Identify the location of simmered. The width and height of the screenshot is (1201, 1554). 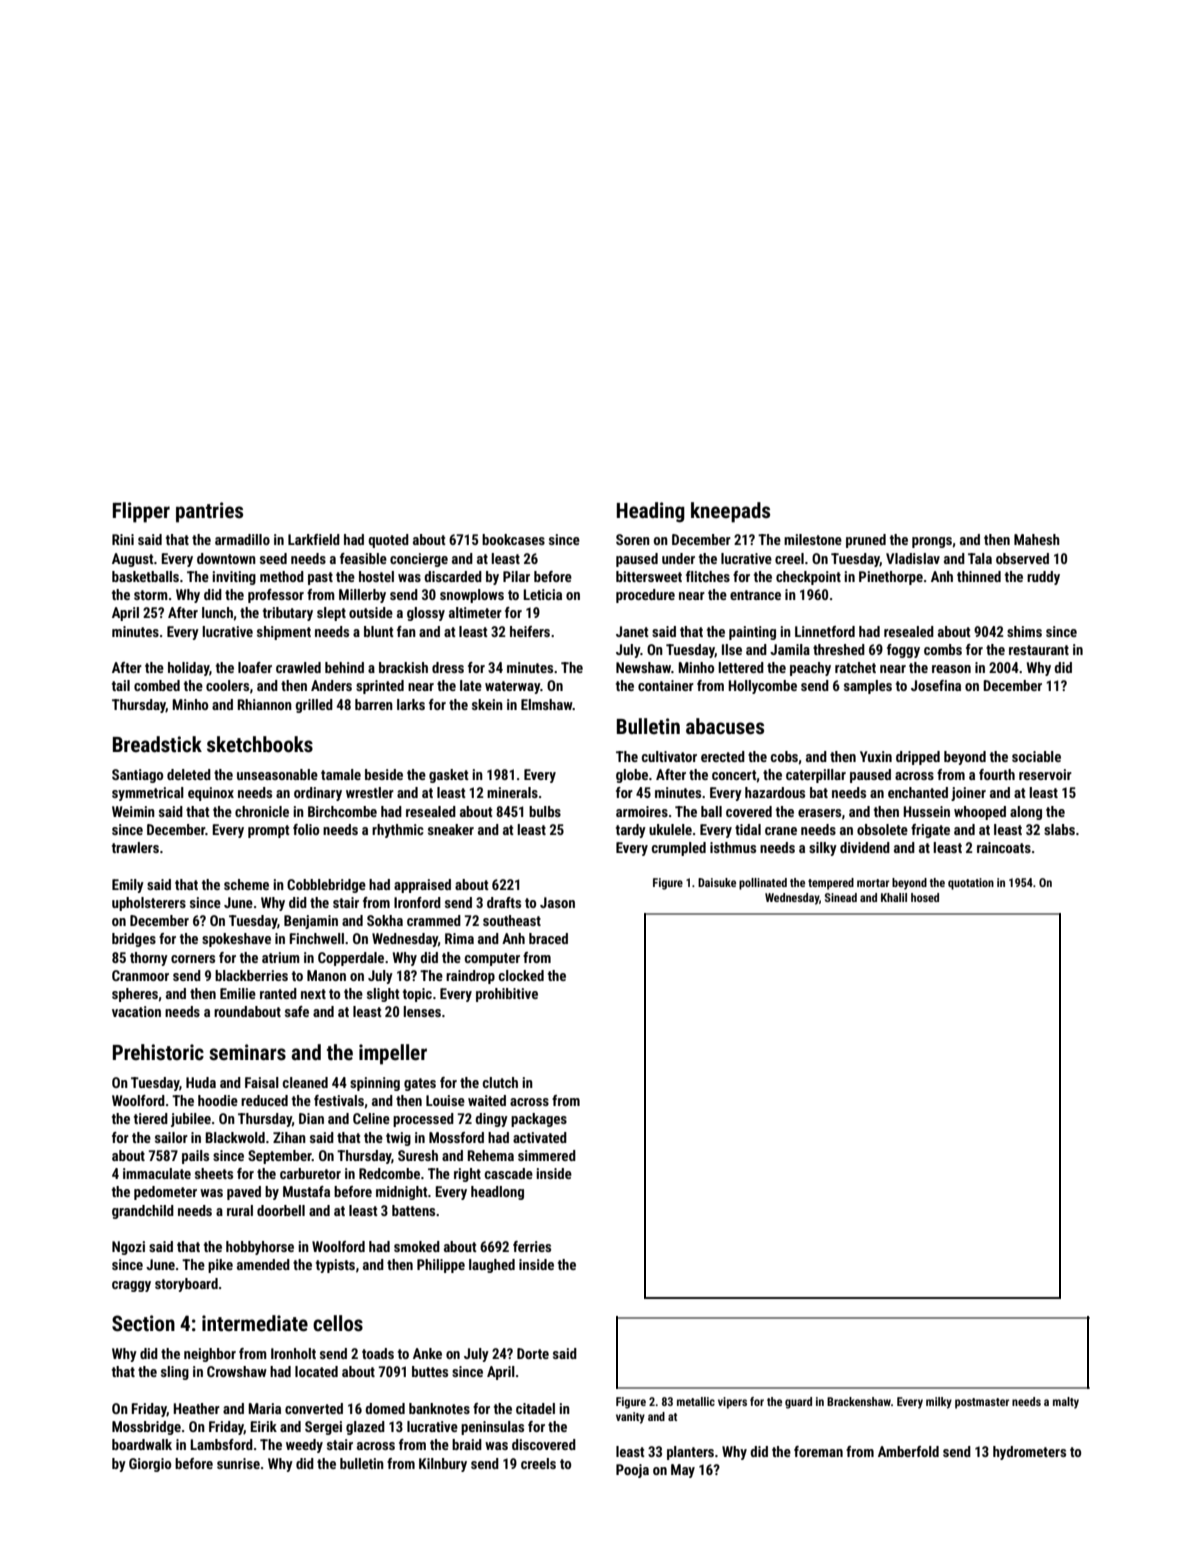
(547, 1155).
